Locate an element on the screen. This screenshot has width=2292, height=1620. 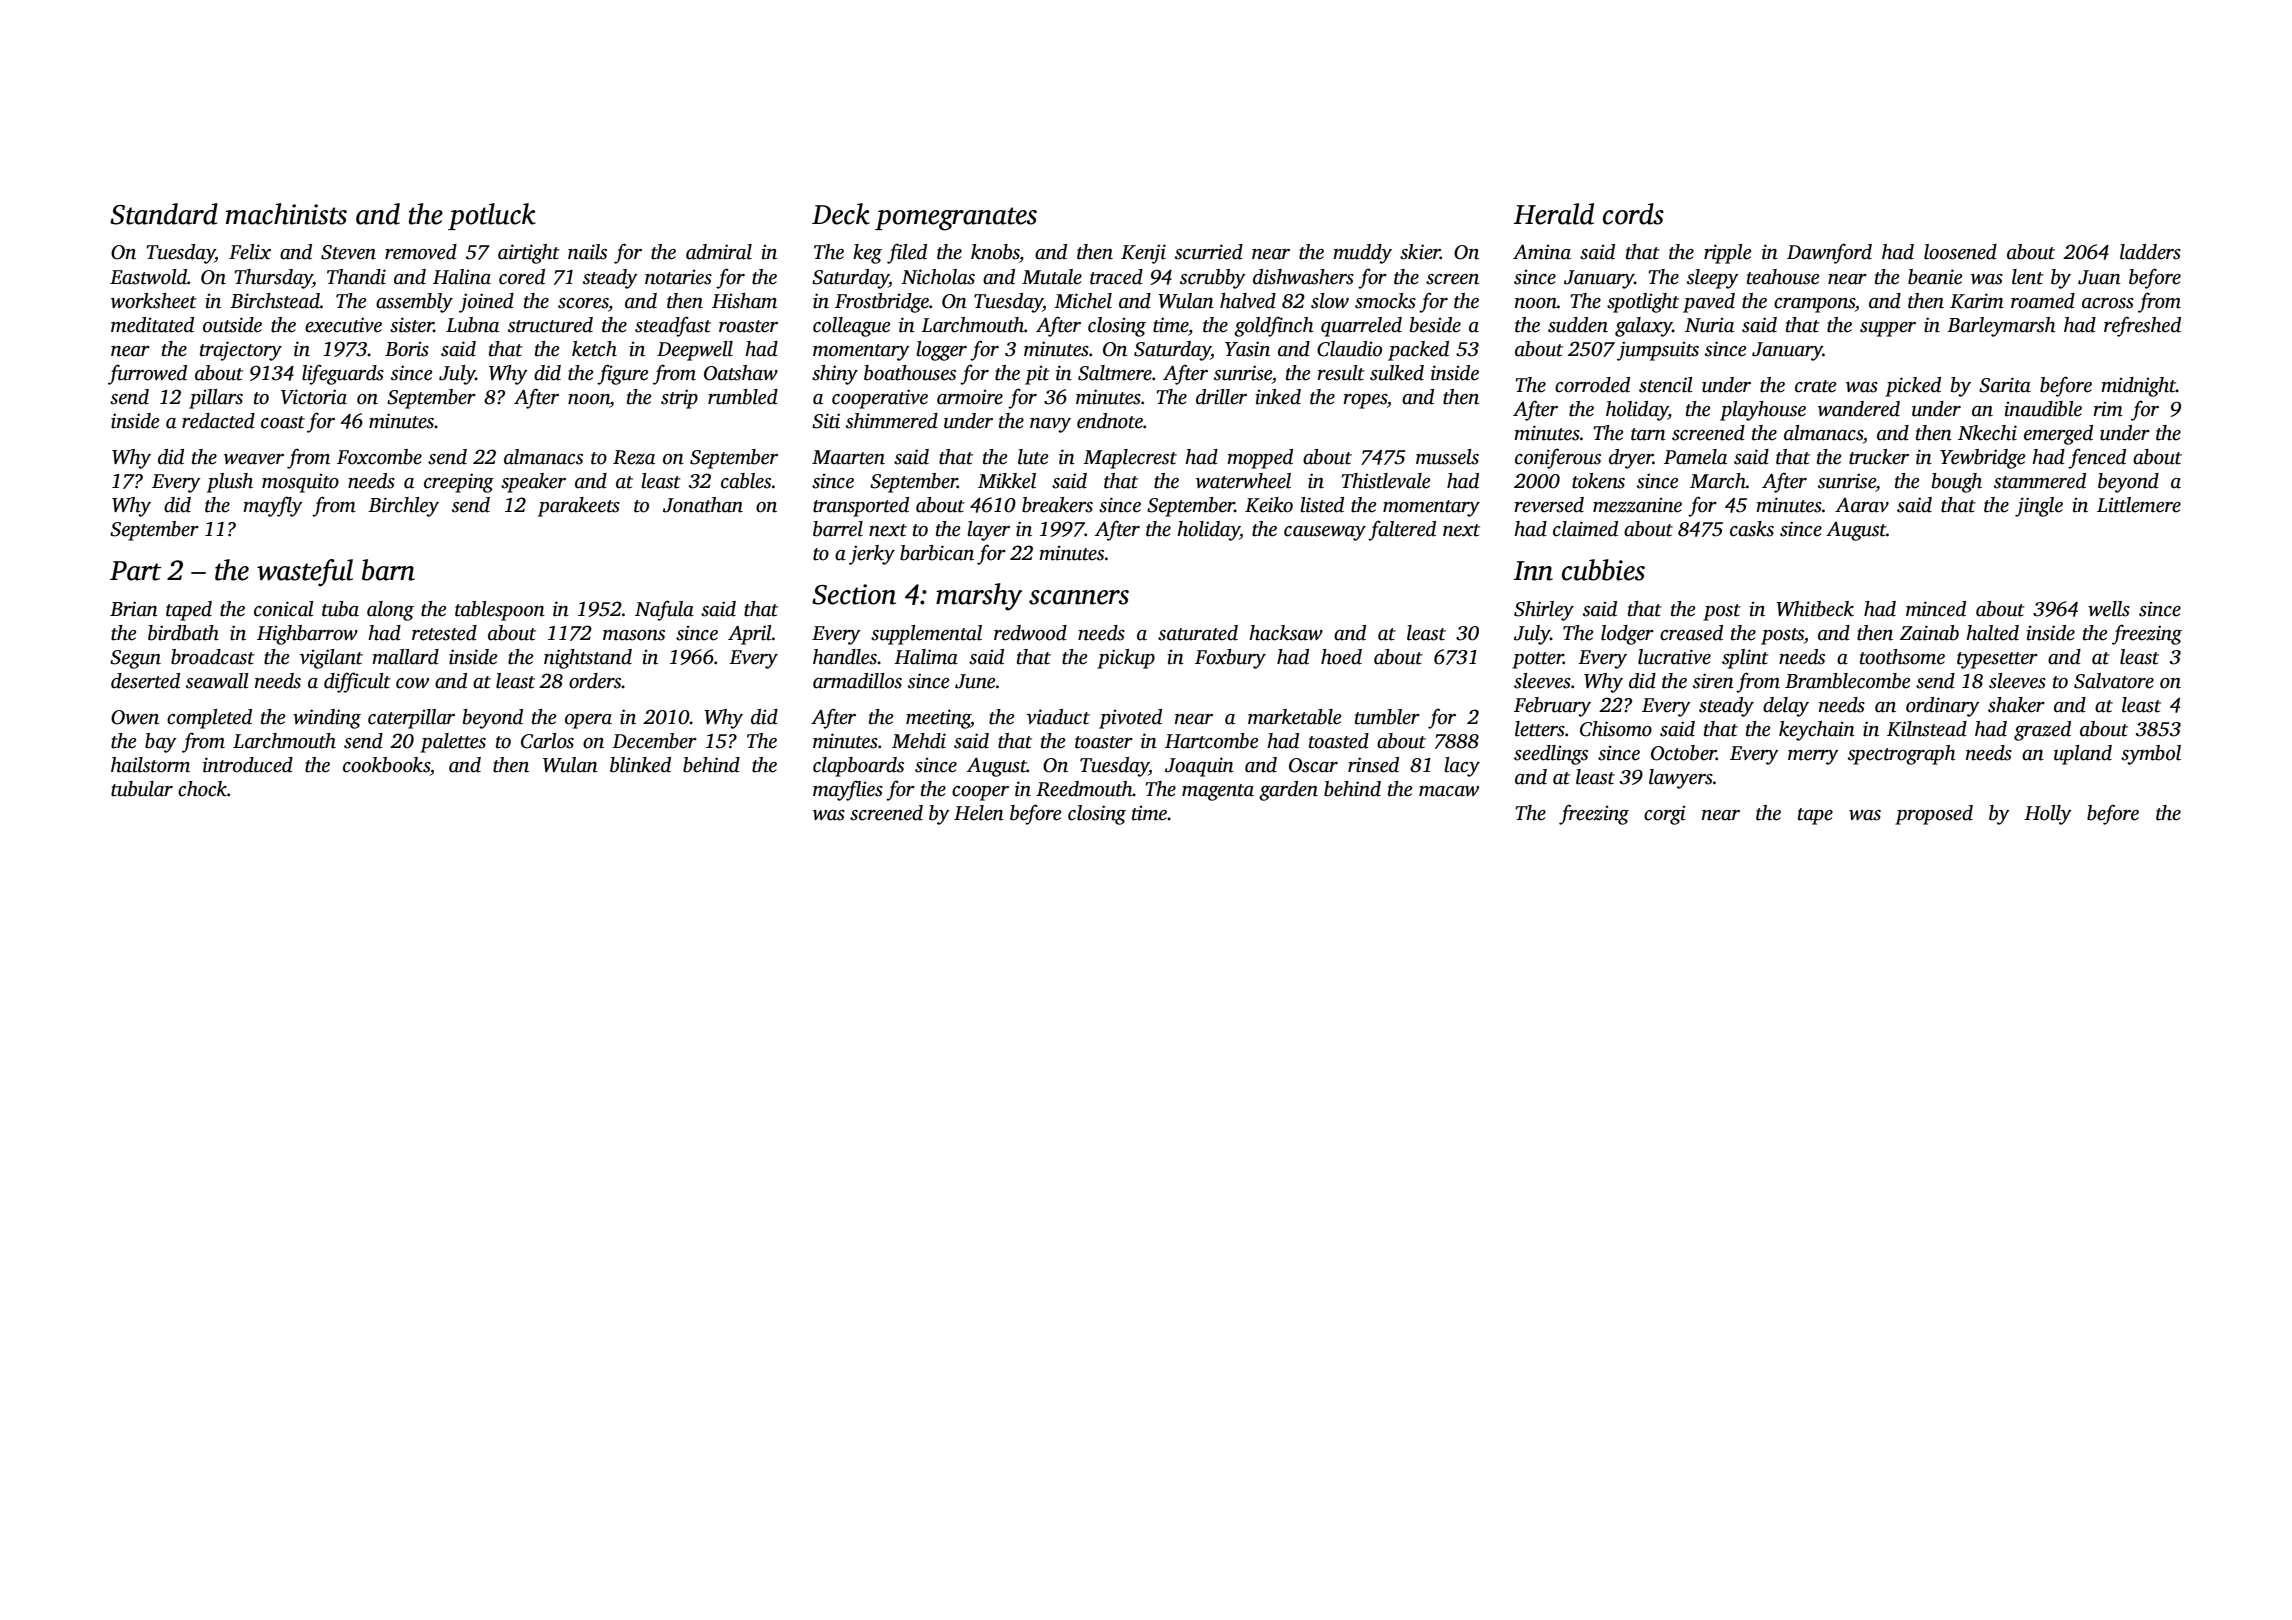
causeway is located at coordinates (1325, 533).
